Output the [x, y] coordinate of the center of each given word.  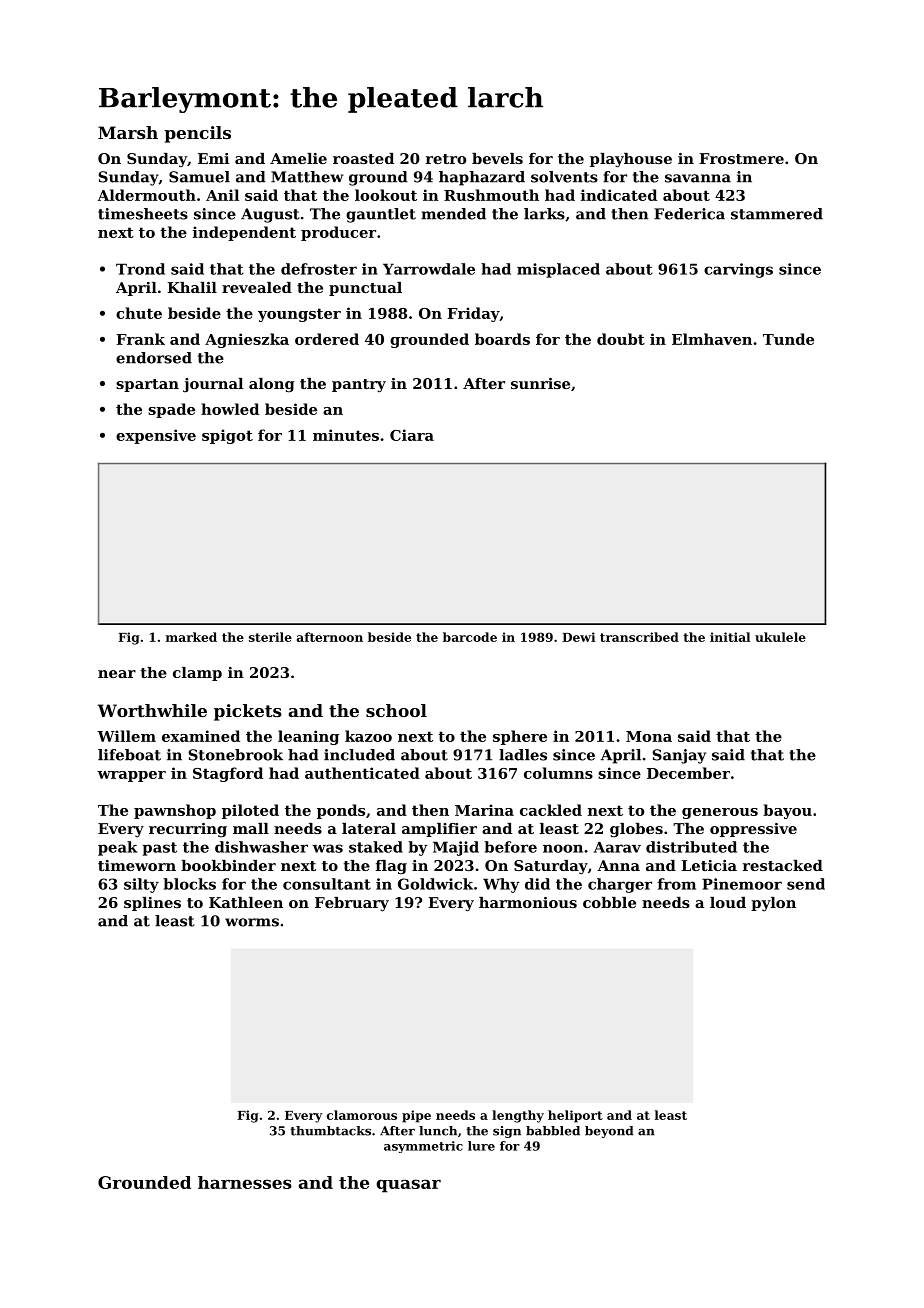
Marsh [128, 132]
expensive [156, 436]
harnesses [245, 1182]
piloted [250, 811]
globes [636, 830]
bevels [497, 158]
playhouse [631, 160]
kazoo [368, 736]
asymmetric [423, 1147]
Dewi [578, 637]
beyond [609, 1132]
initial [730, 637]
